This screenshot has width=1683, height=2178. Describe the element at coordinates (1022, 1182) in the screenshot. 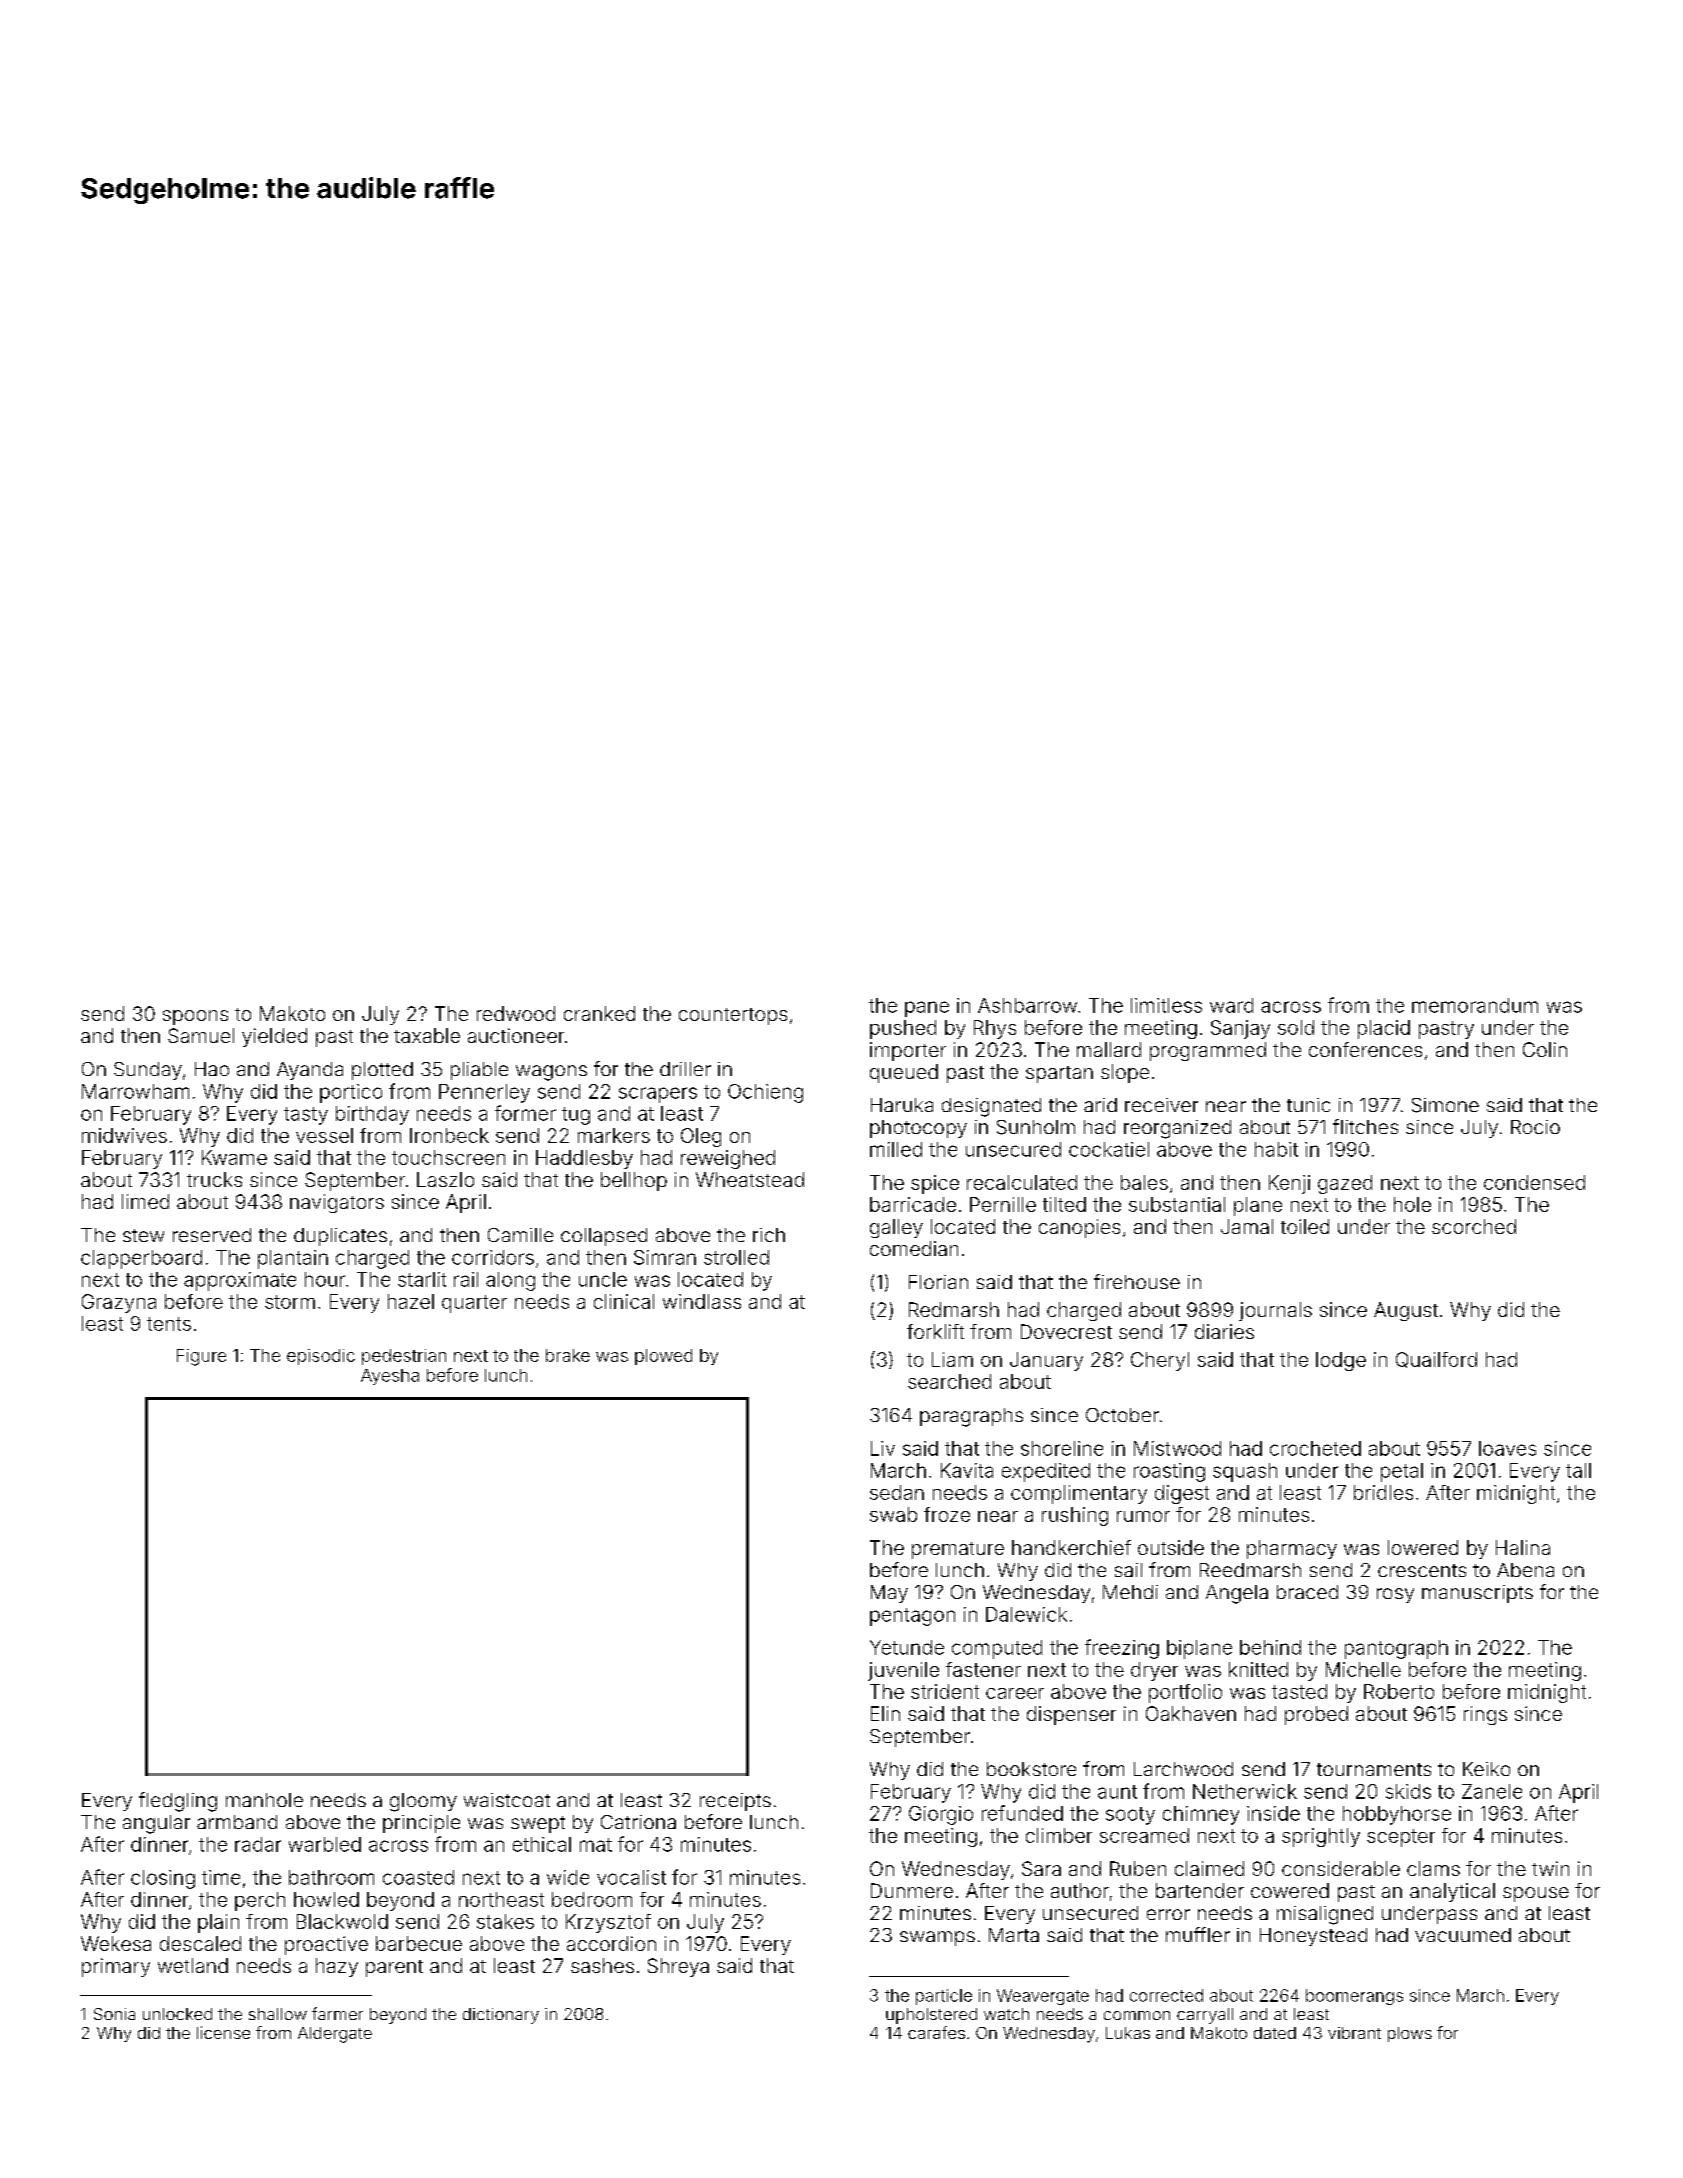

I see `recalculated` at that location.
